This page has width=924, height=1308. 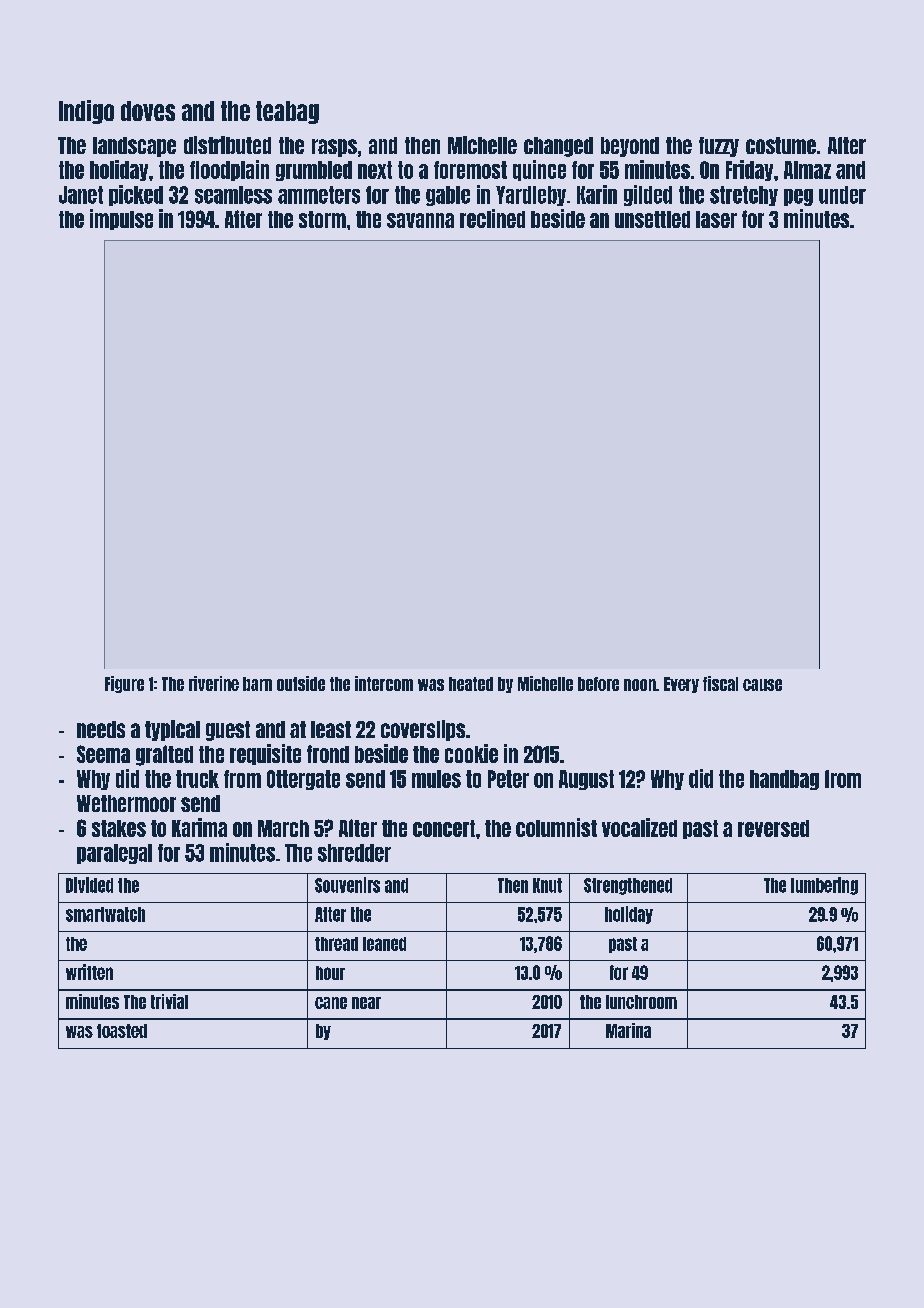 What do you see at coordinates (716, 219) in the page?
I see `laser` at bounding box center [716, 219].
